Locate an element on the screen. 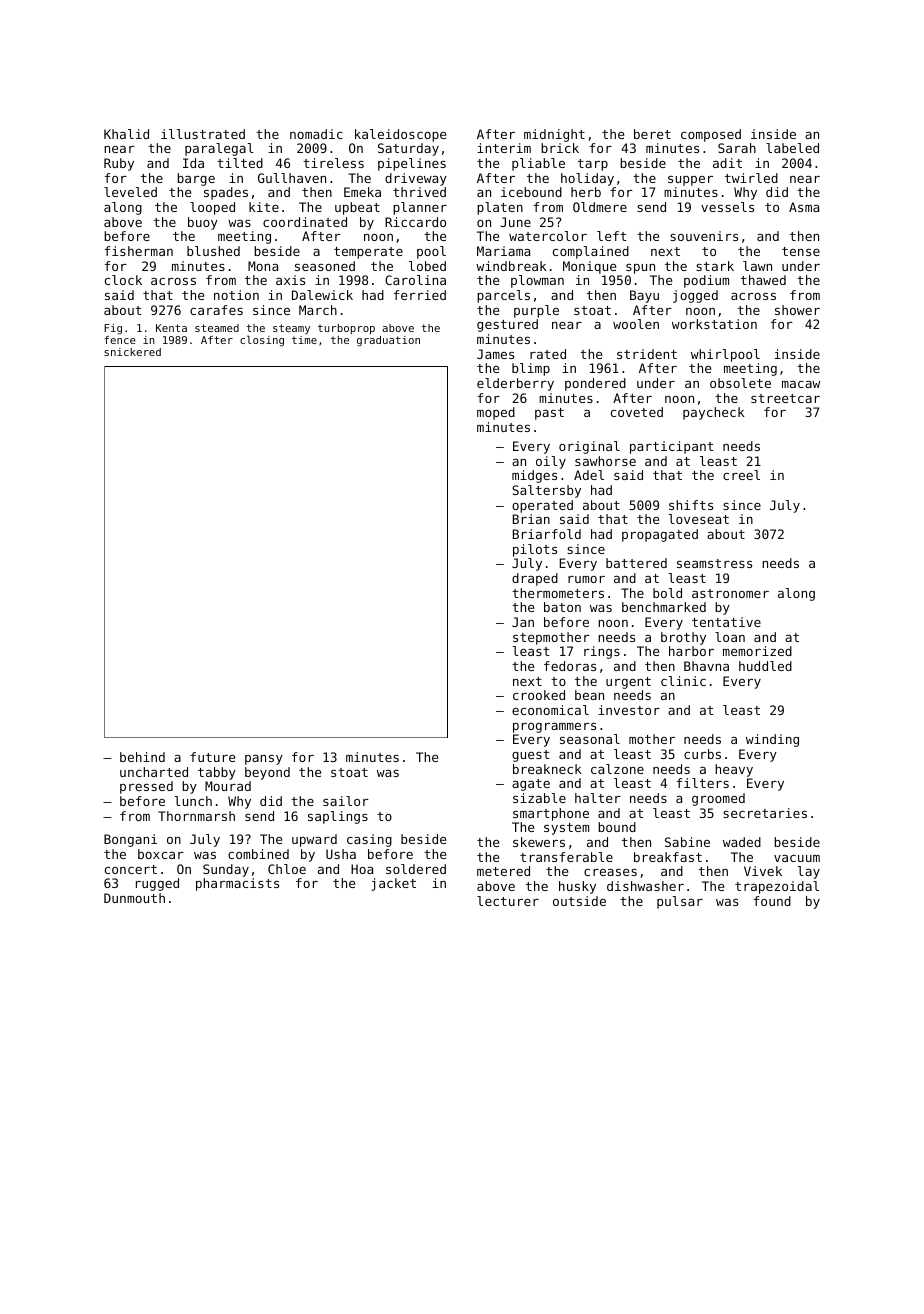 The image size is (924, 1314). beret is located at coordinates (652, 134).
